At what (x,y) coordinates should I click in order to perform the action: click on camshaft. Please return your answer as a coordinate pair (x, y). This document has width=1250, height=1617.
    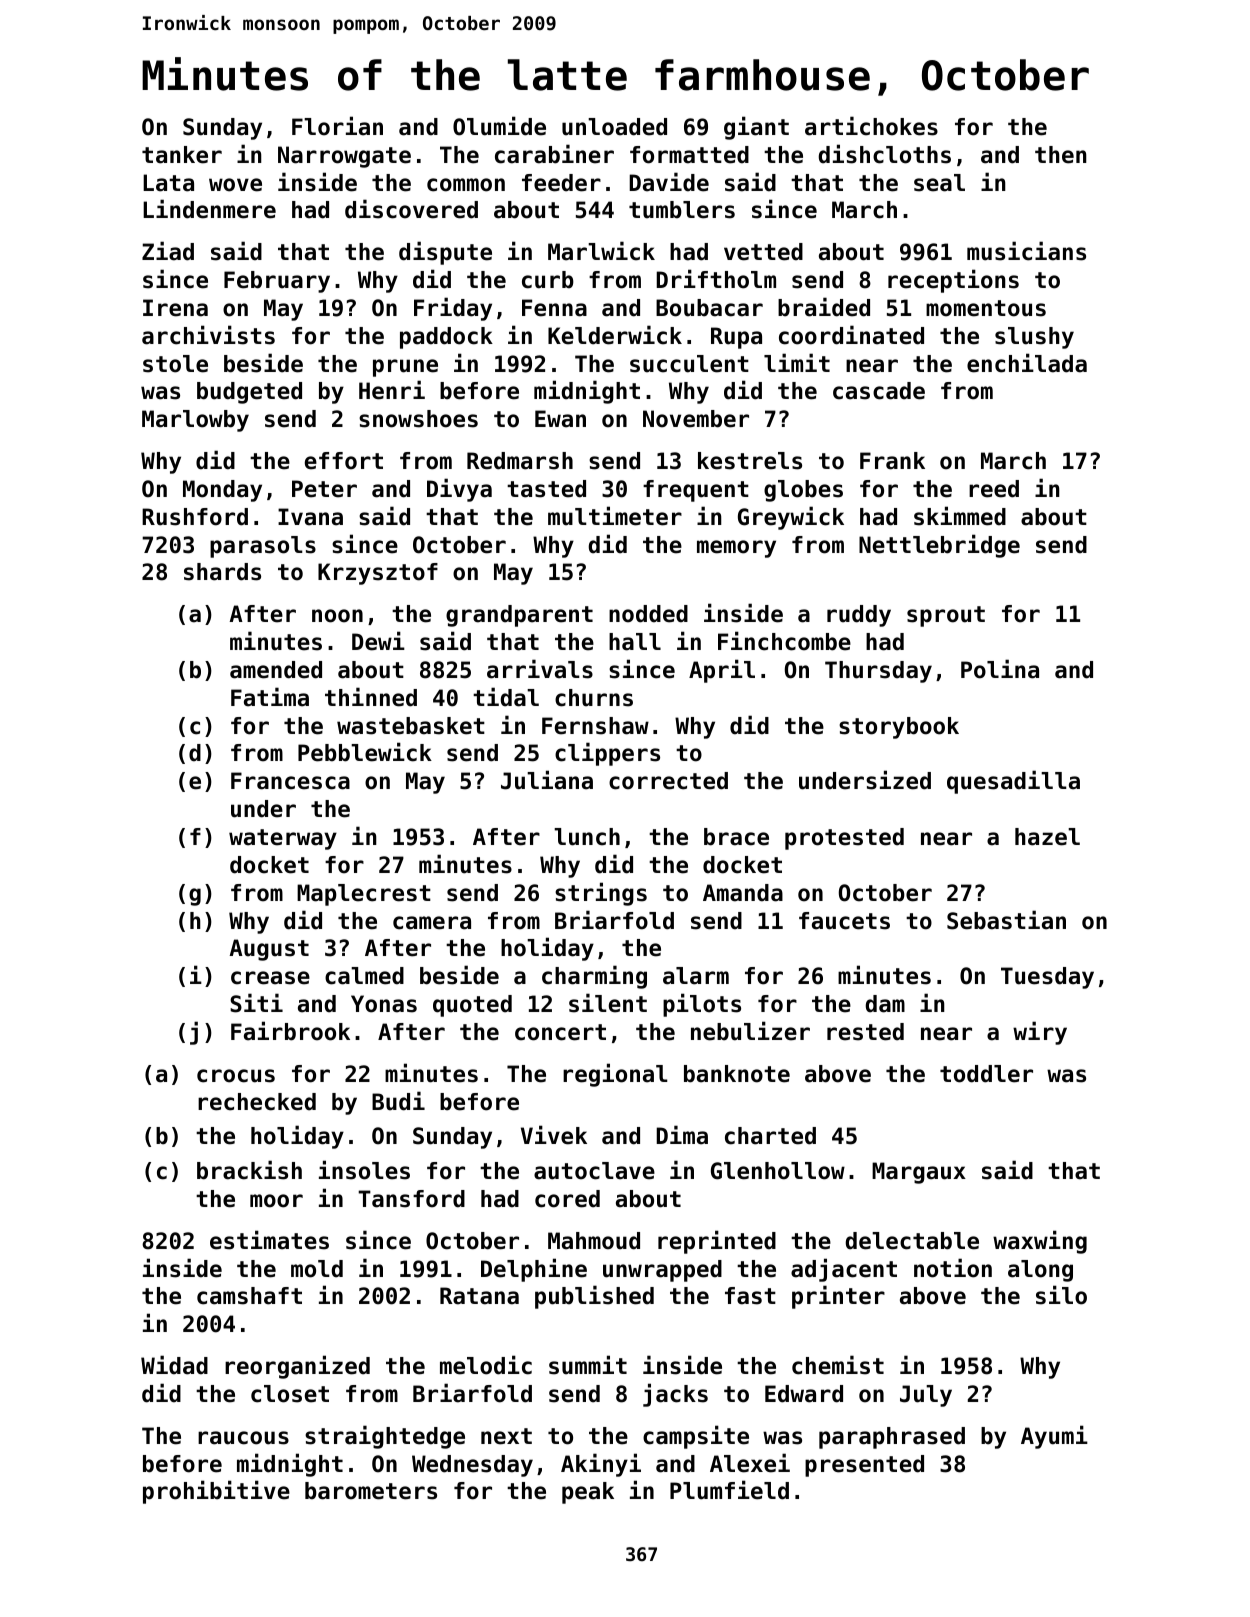
    Looking at the image, I should click on (249, 1296).
